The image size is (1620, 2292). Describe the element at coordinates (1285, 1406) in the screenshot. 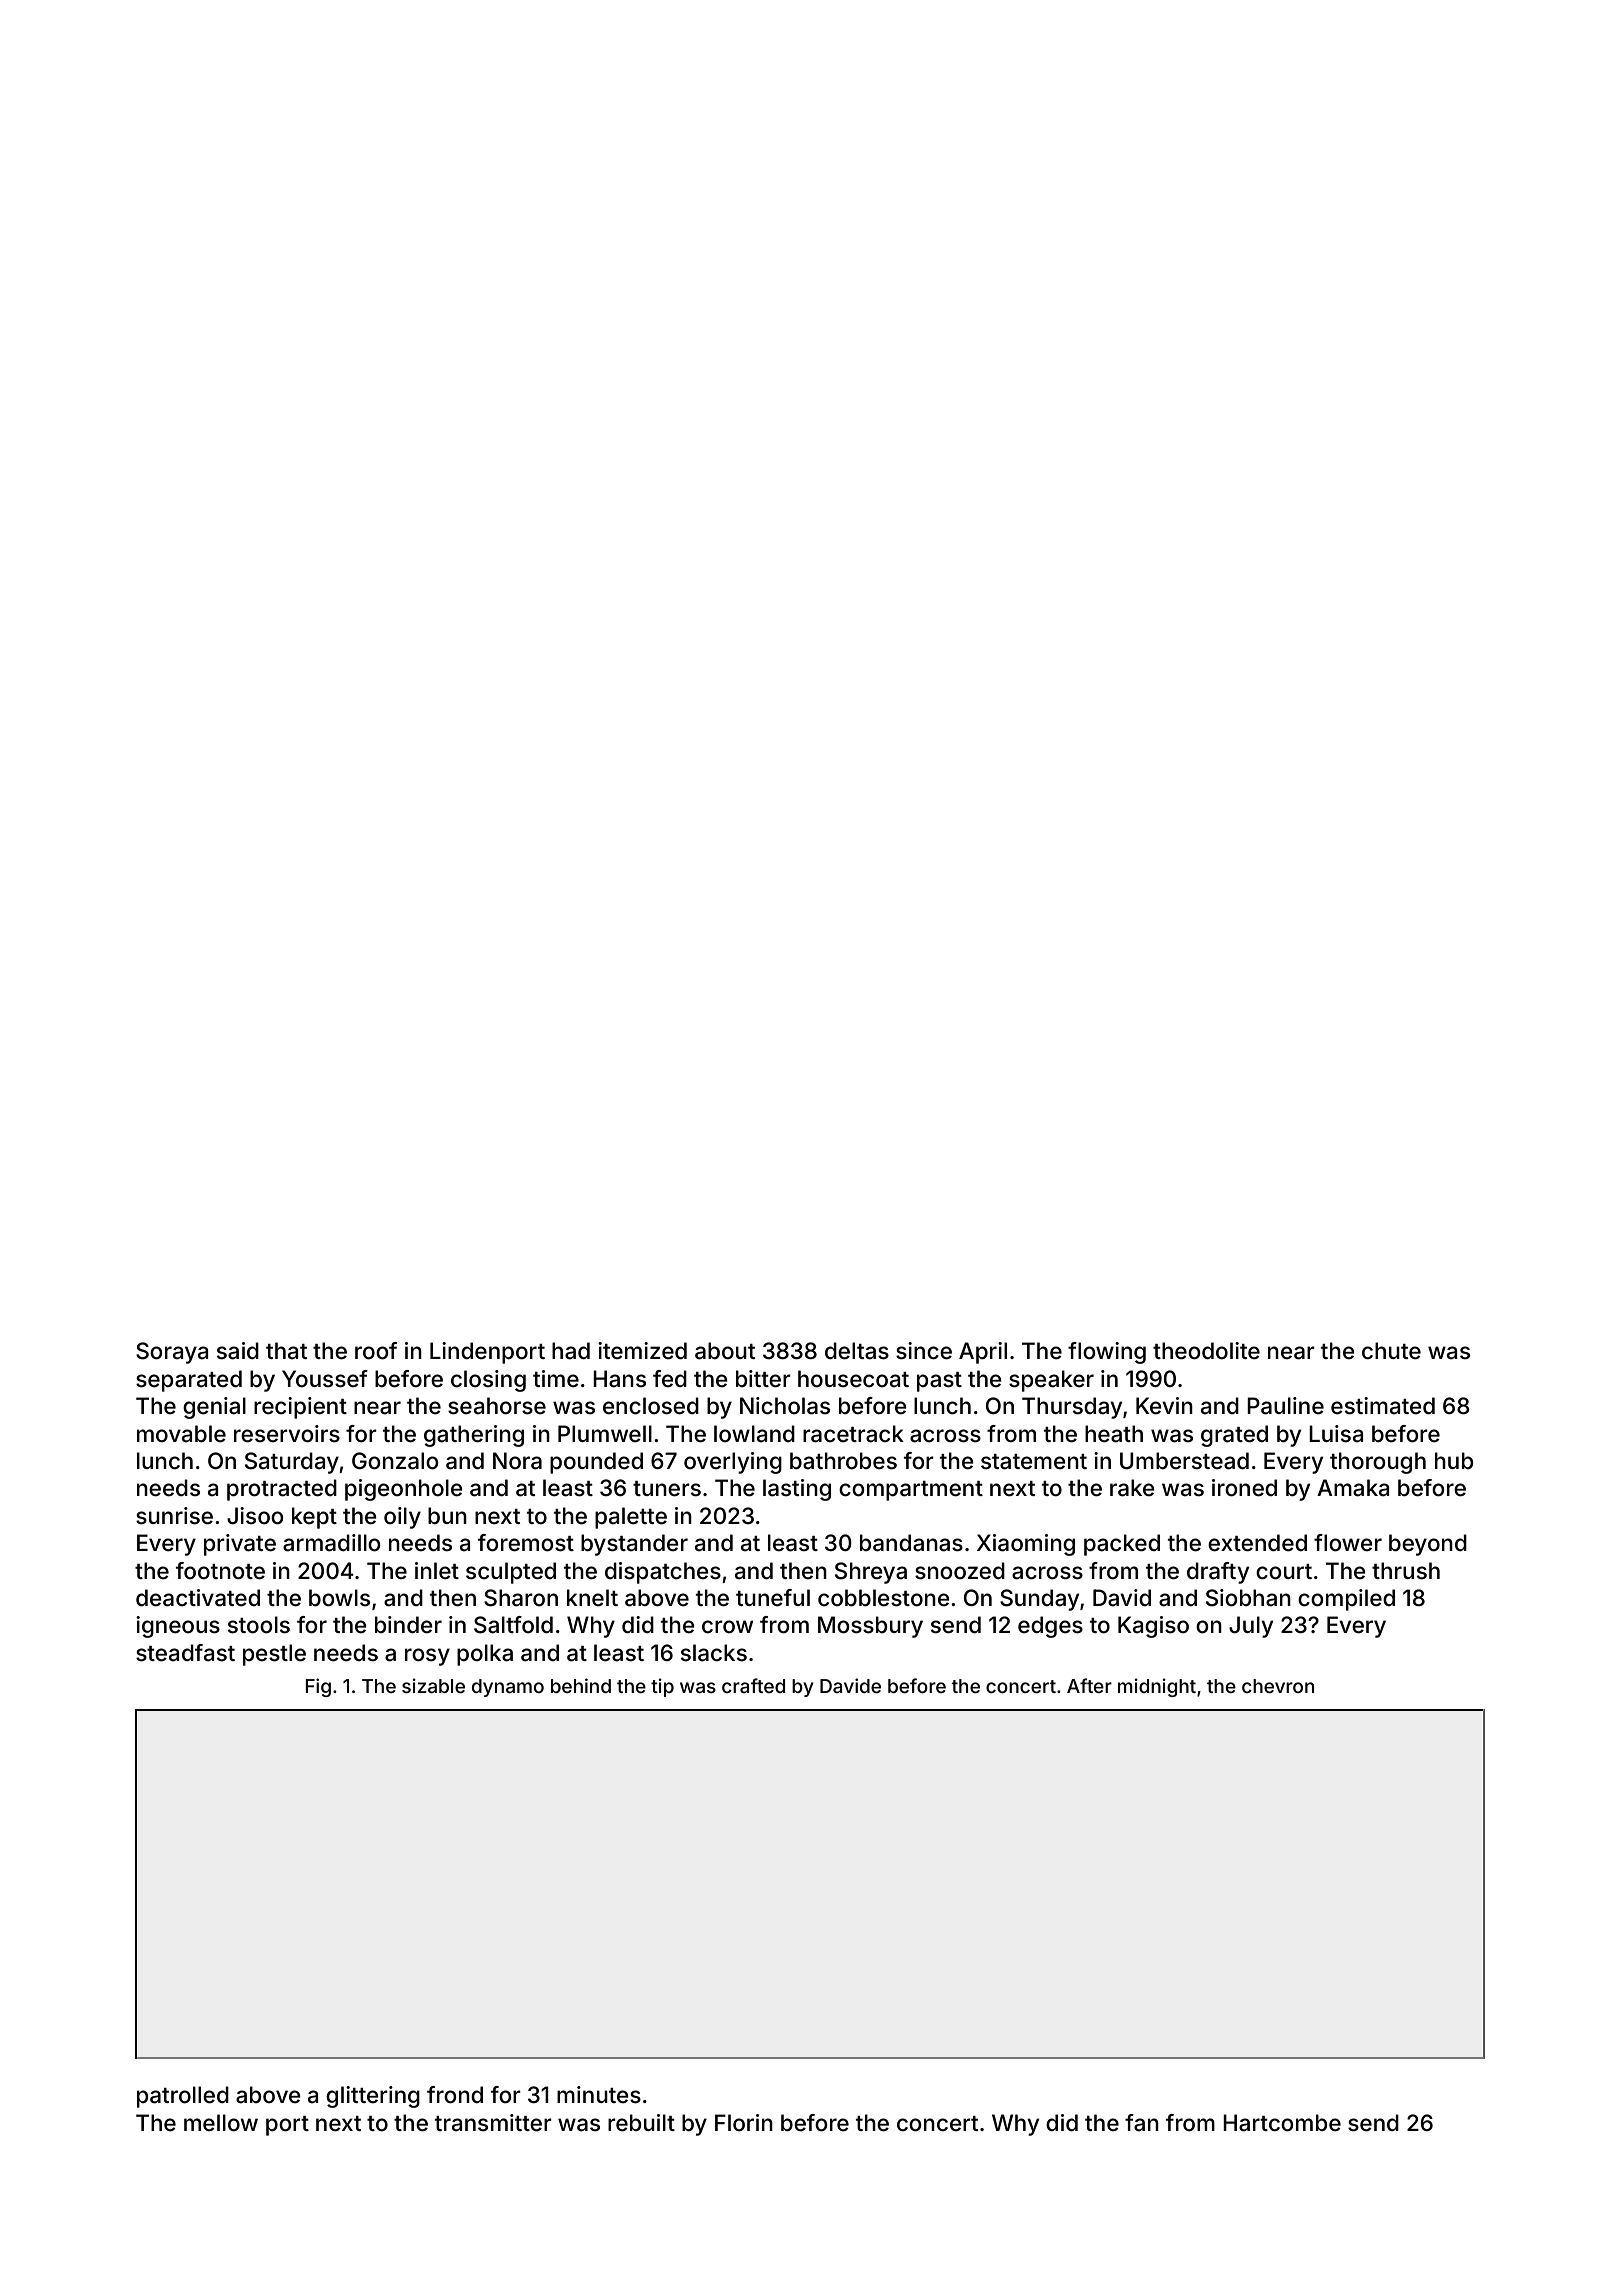

I see `Pauline` at that location.
